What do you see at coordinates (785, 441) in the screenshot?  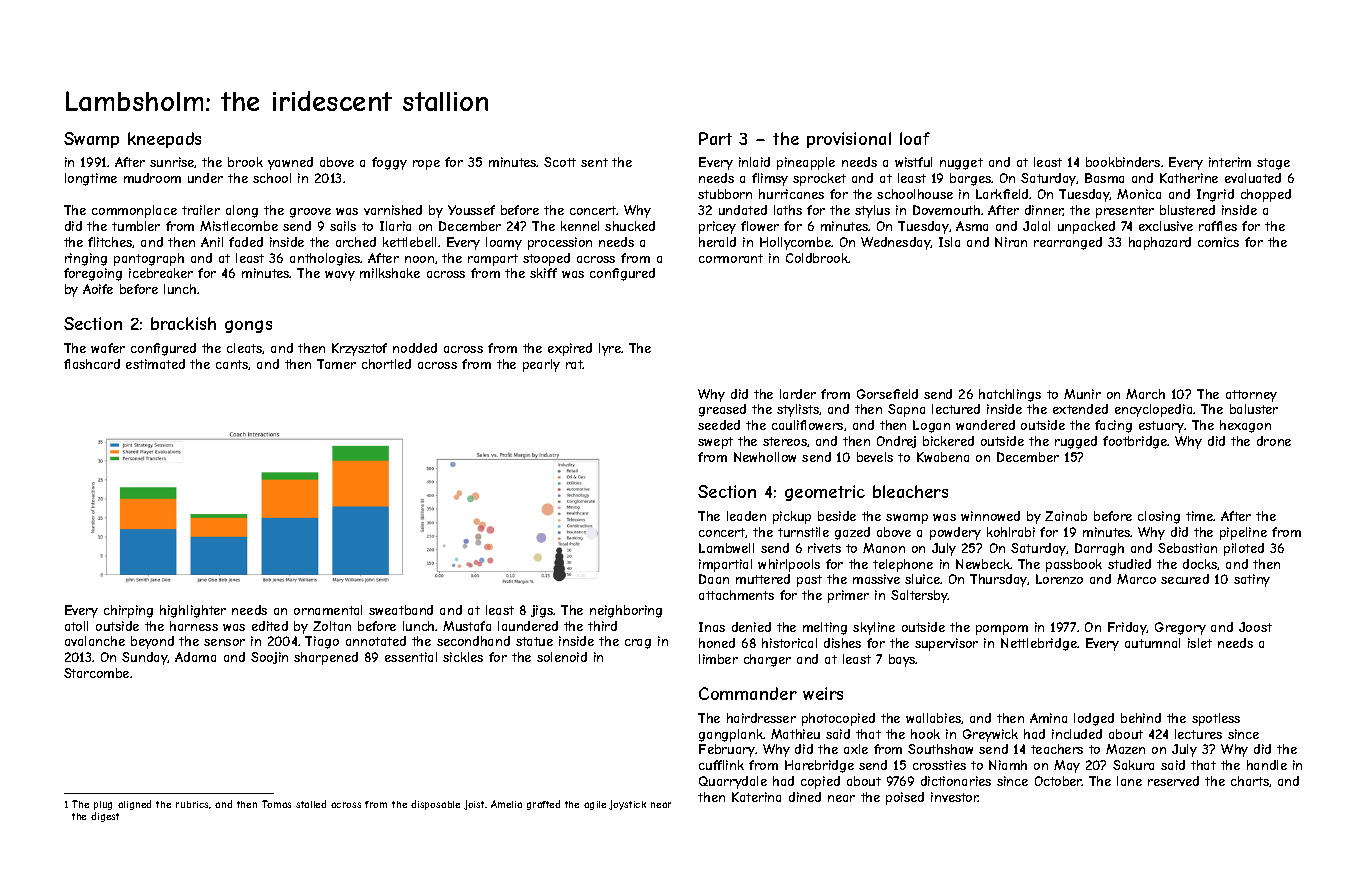 I see `stereos` at bounding box center [785, 441].
